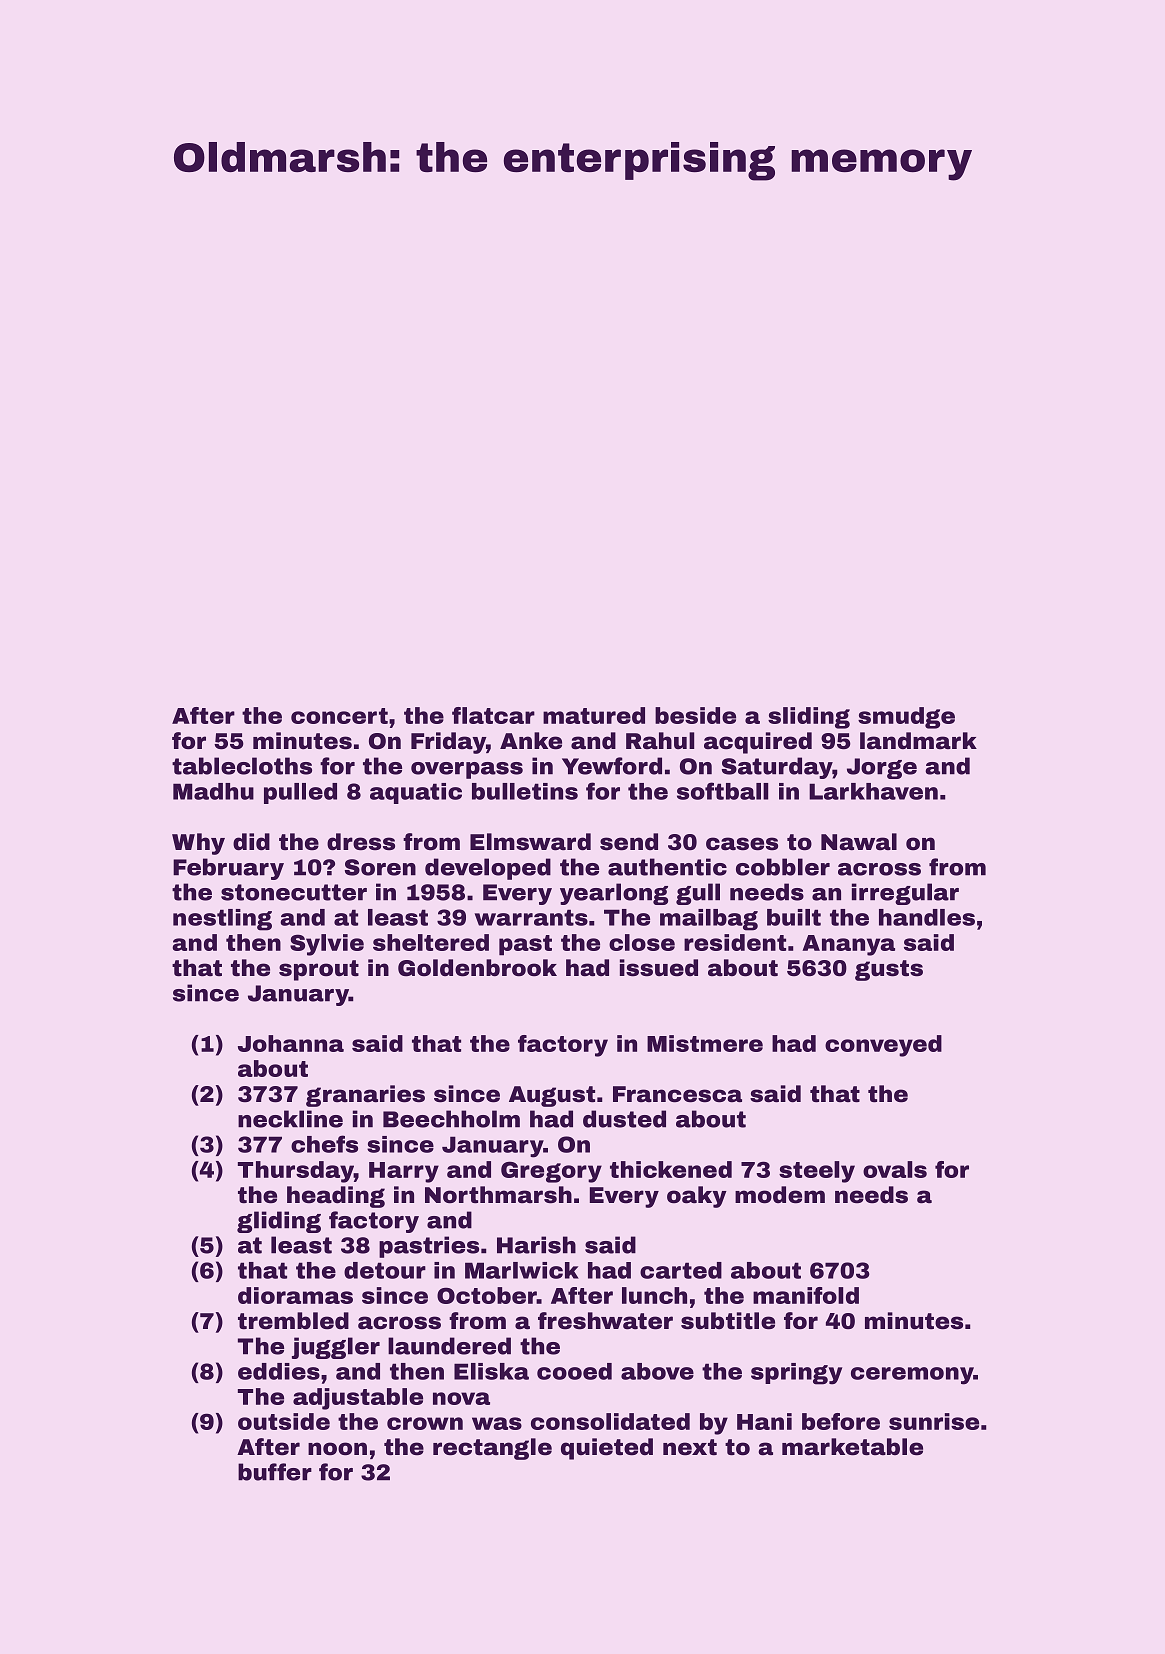 The image size is (1165, 1654). What do you see at coordinates (695, 715) in the screenshot?
I see `beside` at bounding box center [695, 715].
